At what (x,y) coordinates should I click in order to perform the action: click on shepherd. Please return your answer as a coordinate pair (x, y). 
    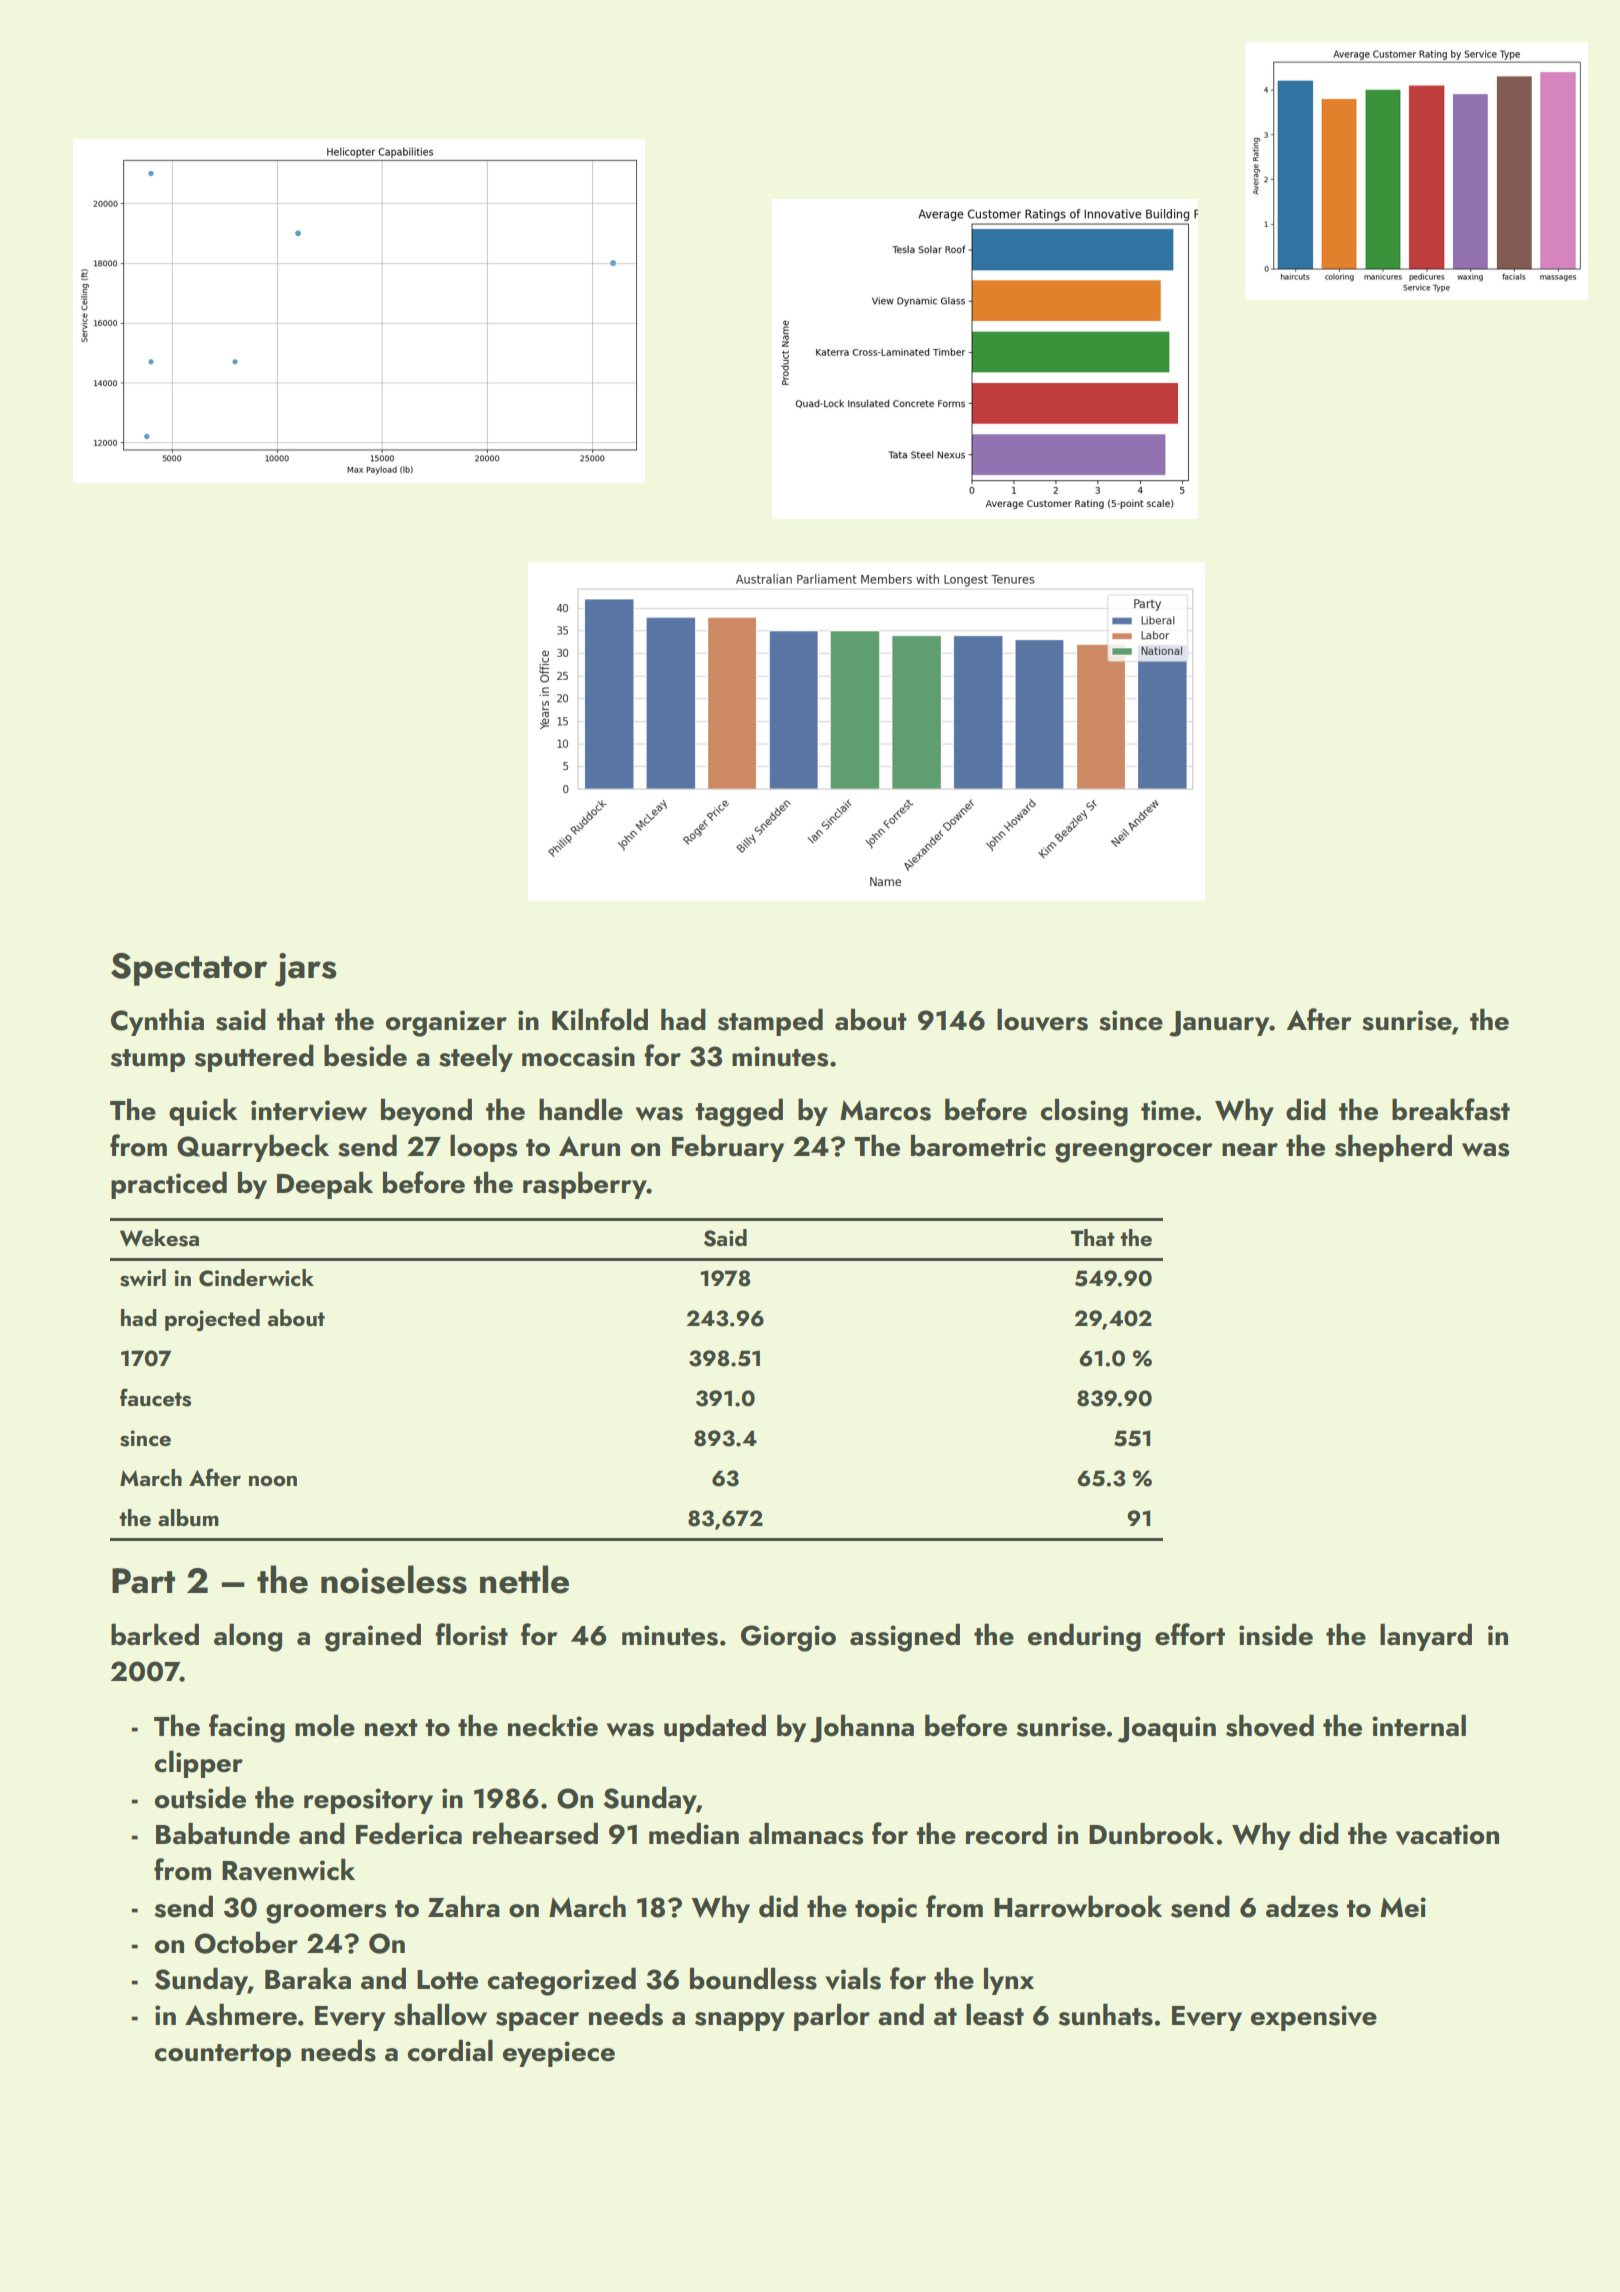
    Looking at the image, I should click on (1393, 1148).
